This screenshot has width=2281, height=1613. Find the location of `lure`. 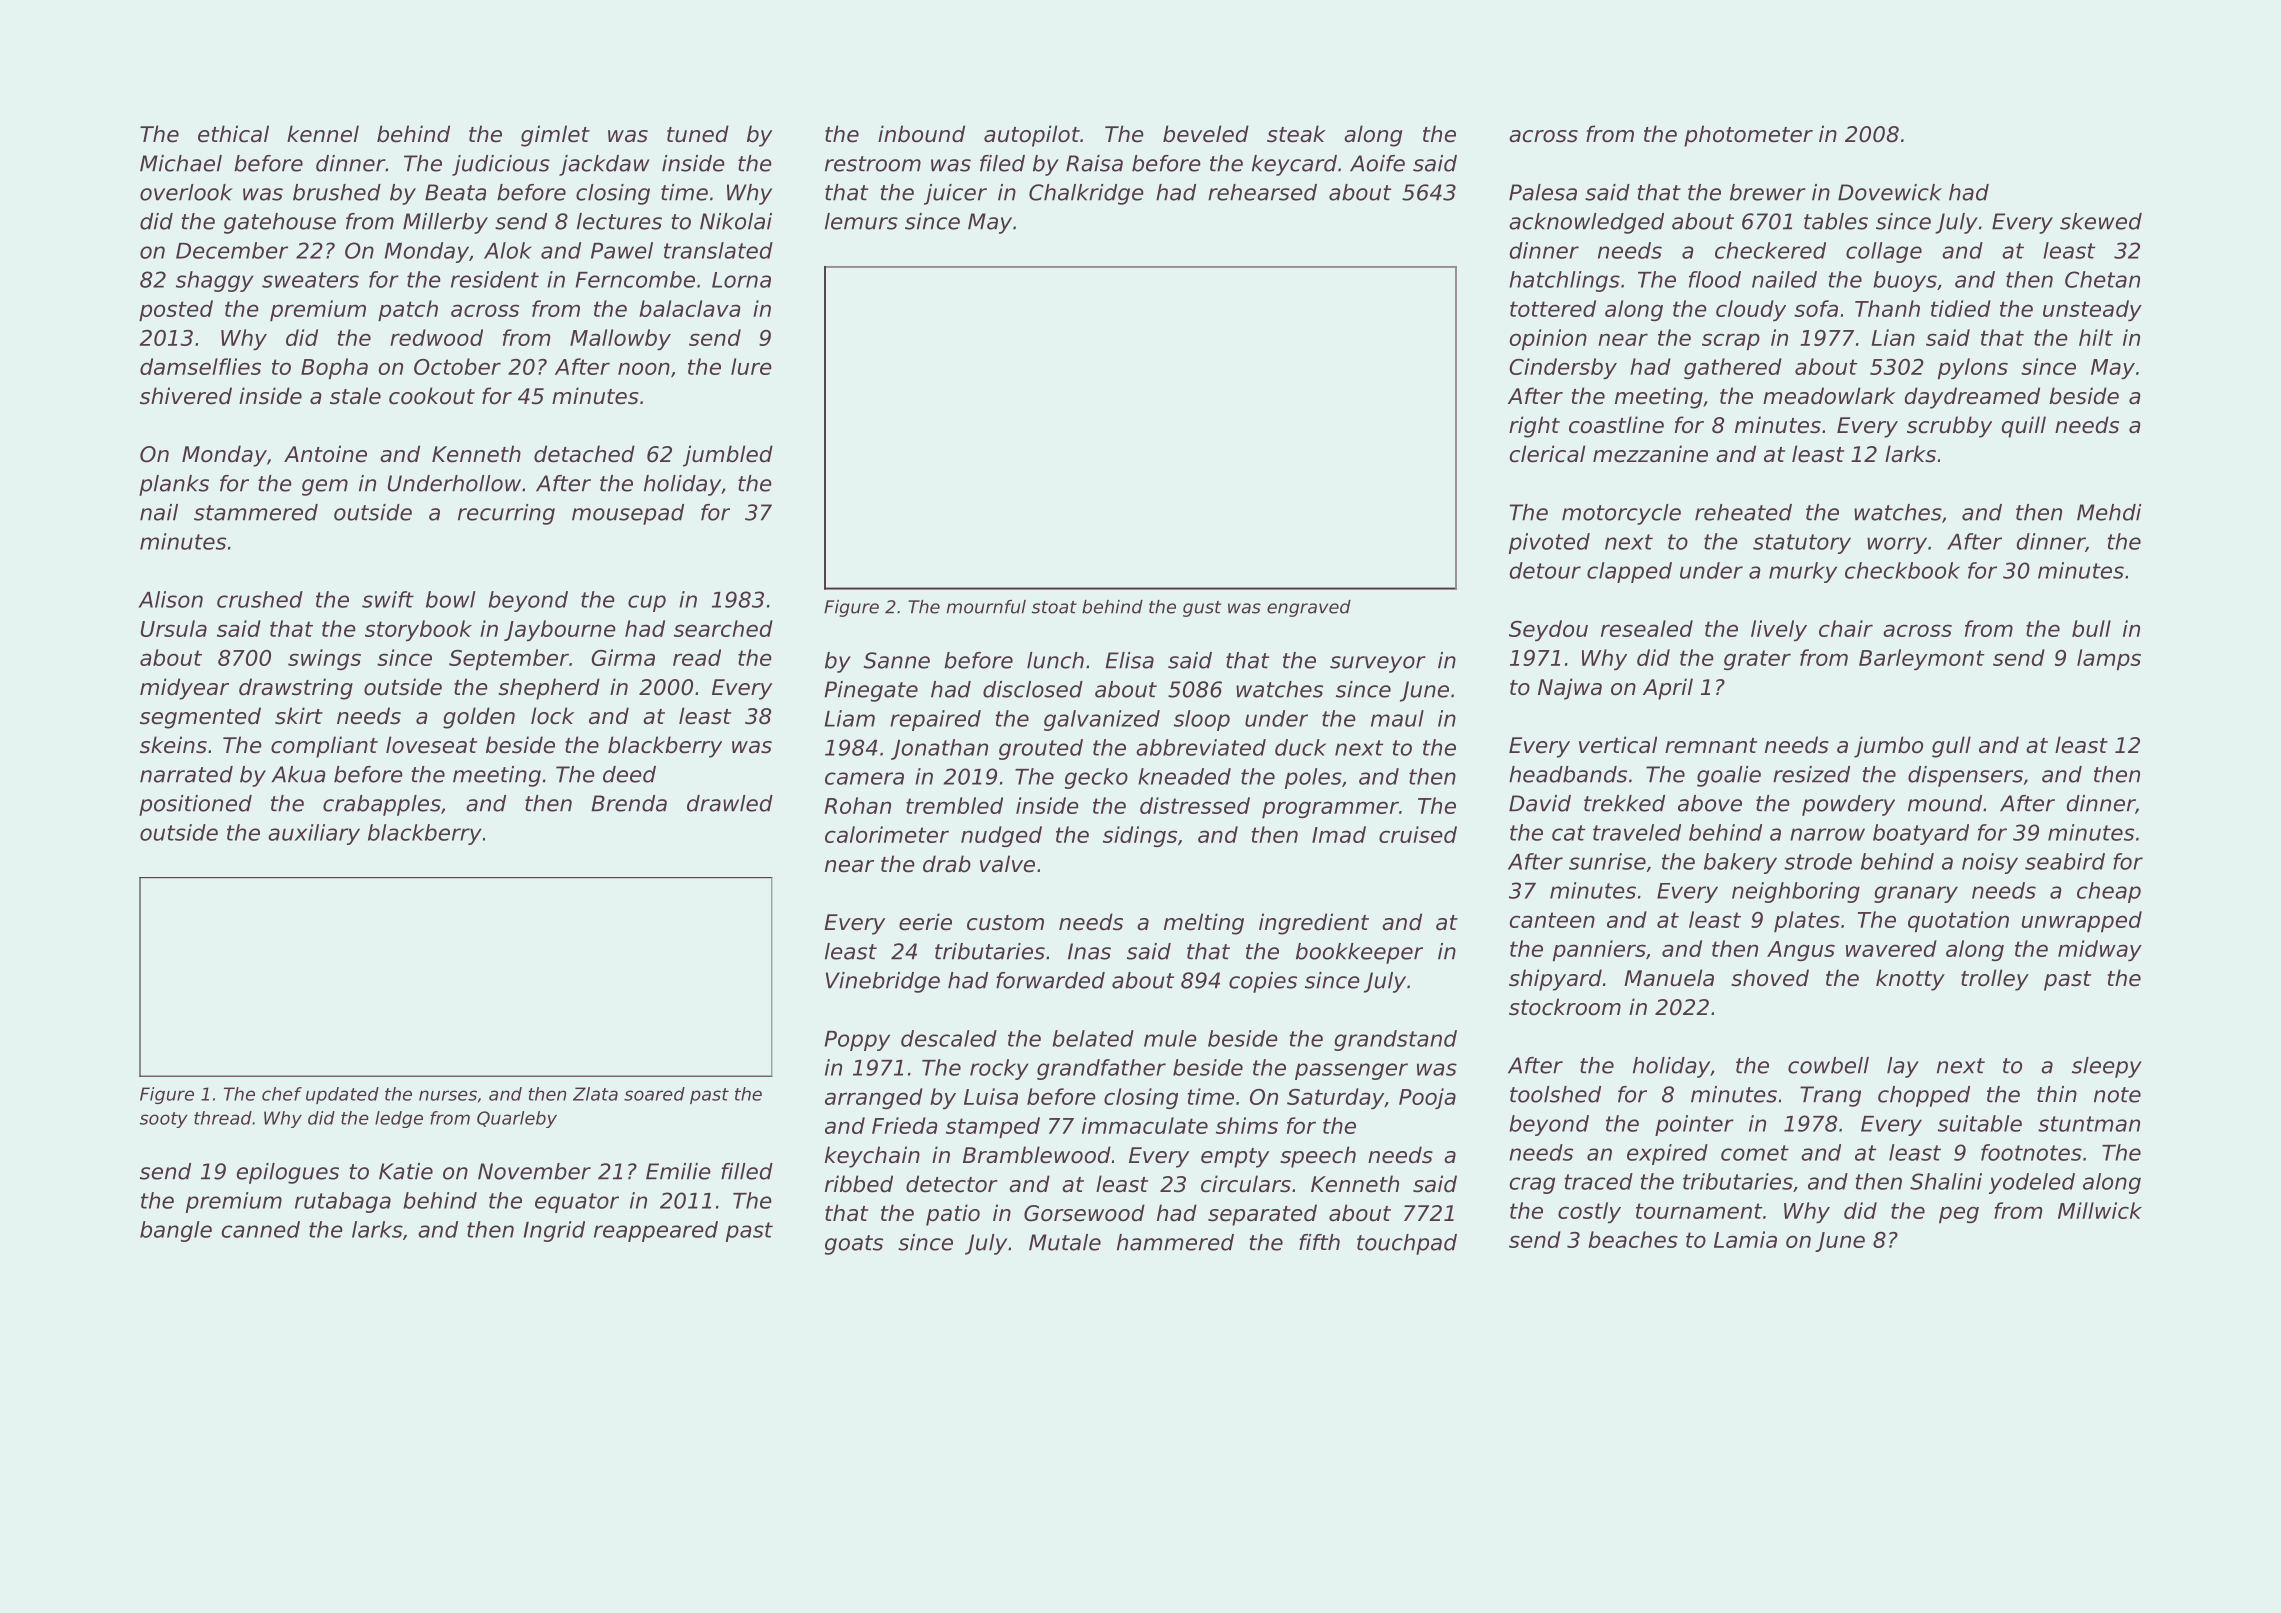

lure is located at coordinates (751, 366).
